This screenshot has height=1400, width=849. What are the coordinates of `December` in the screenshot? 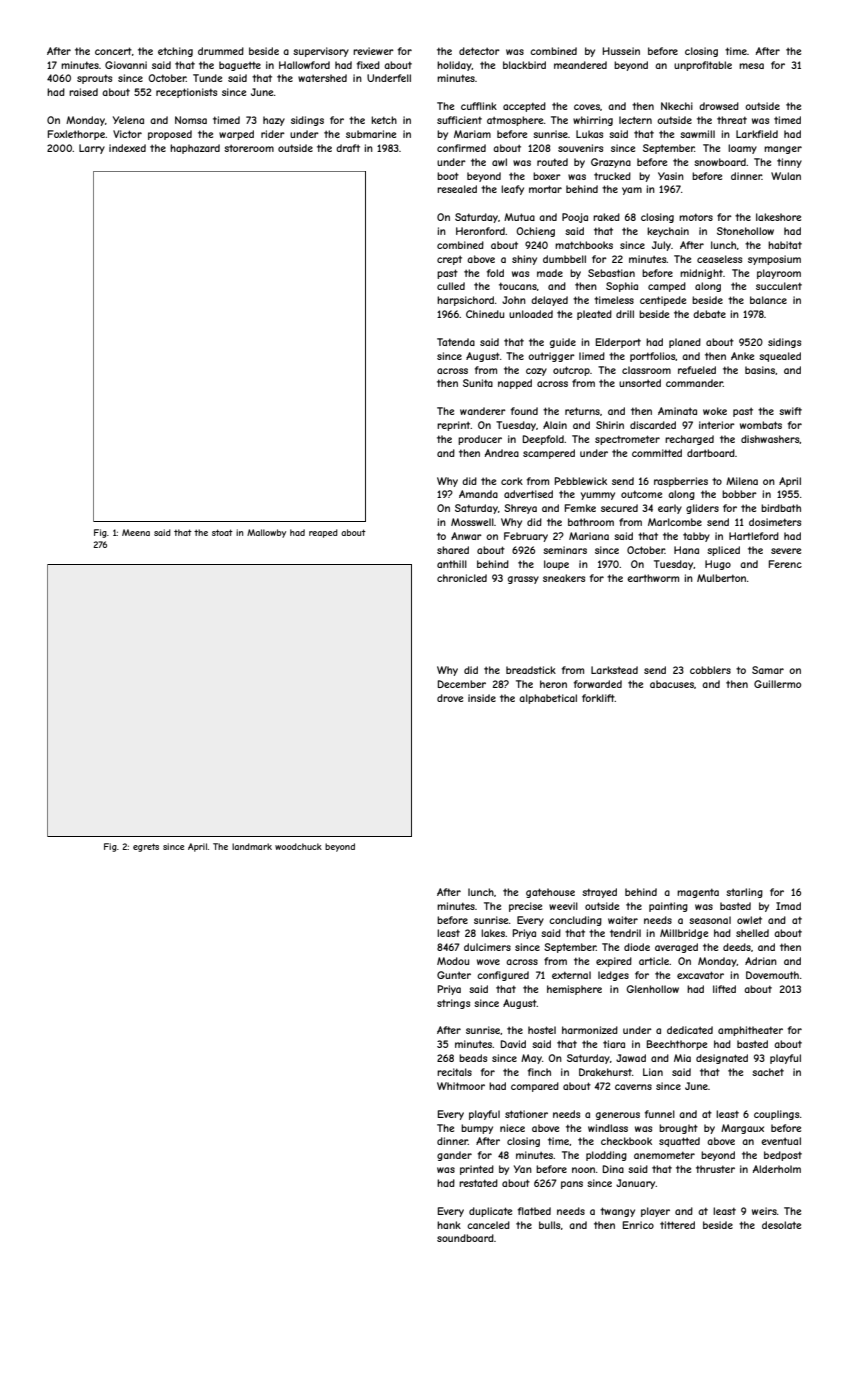 It's located at (462, 684).
